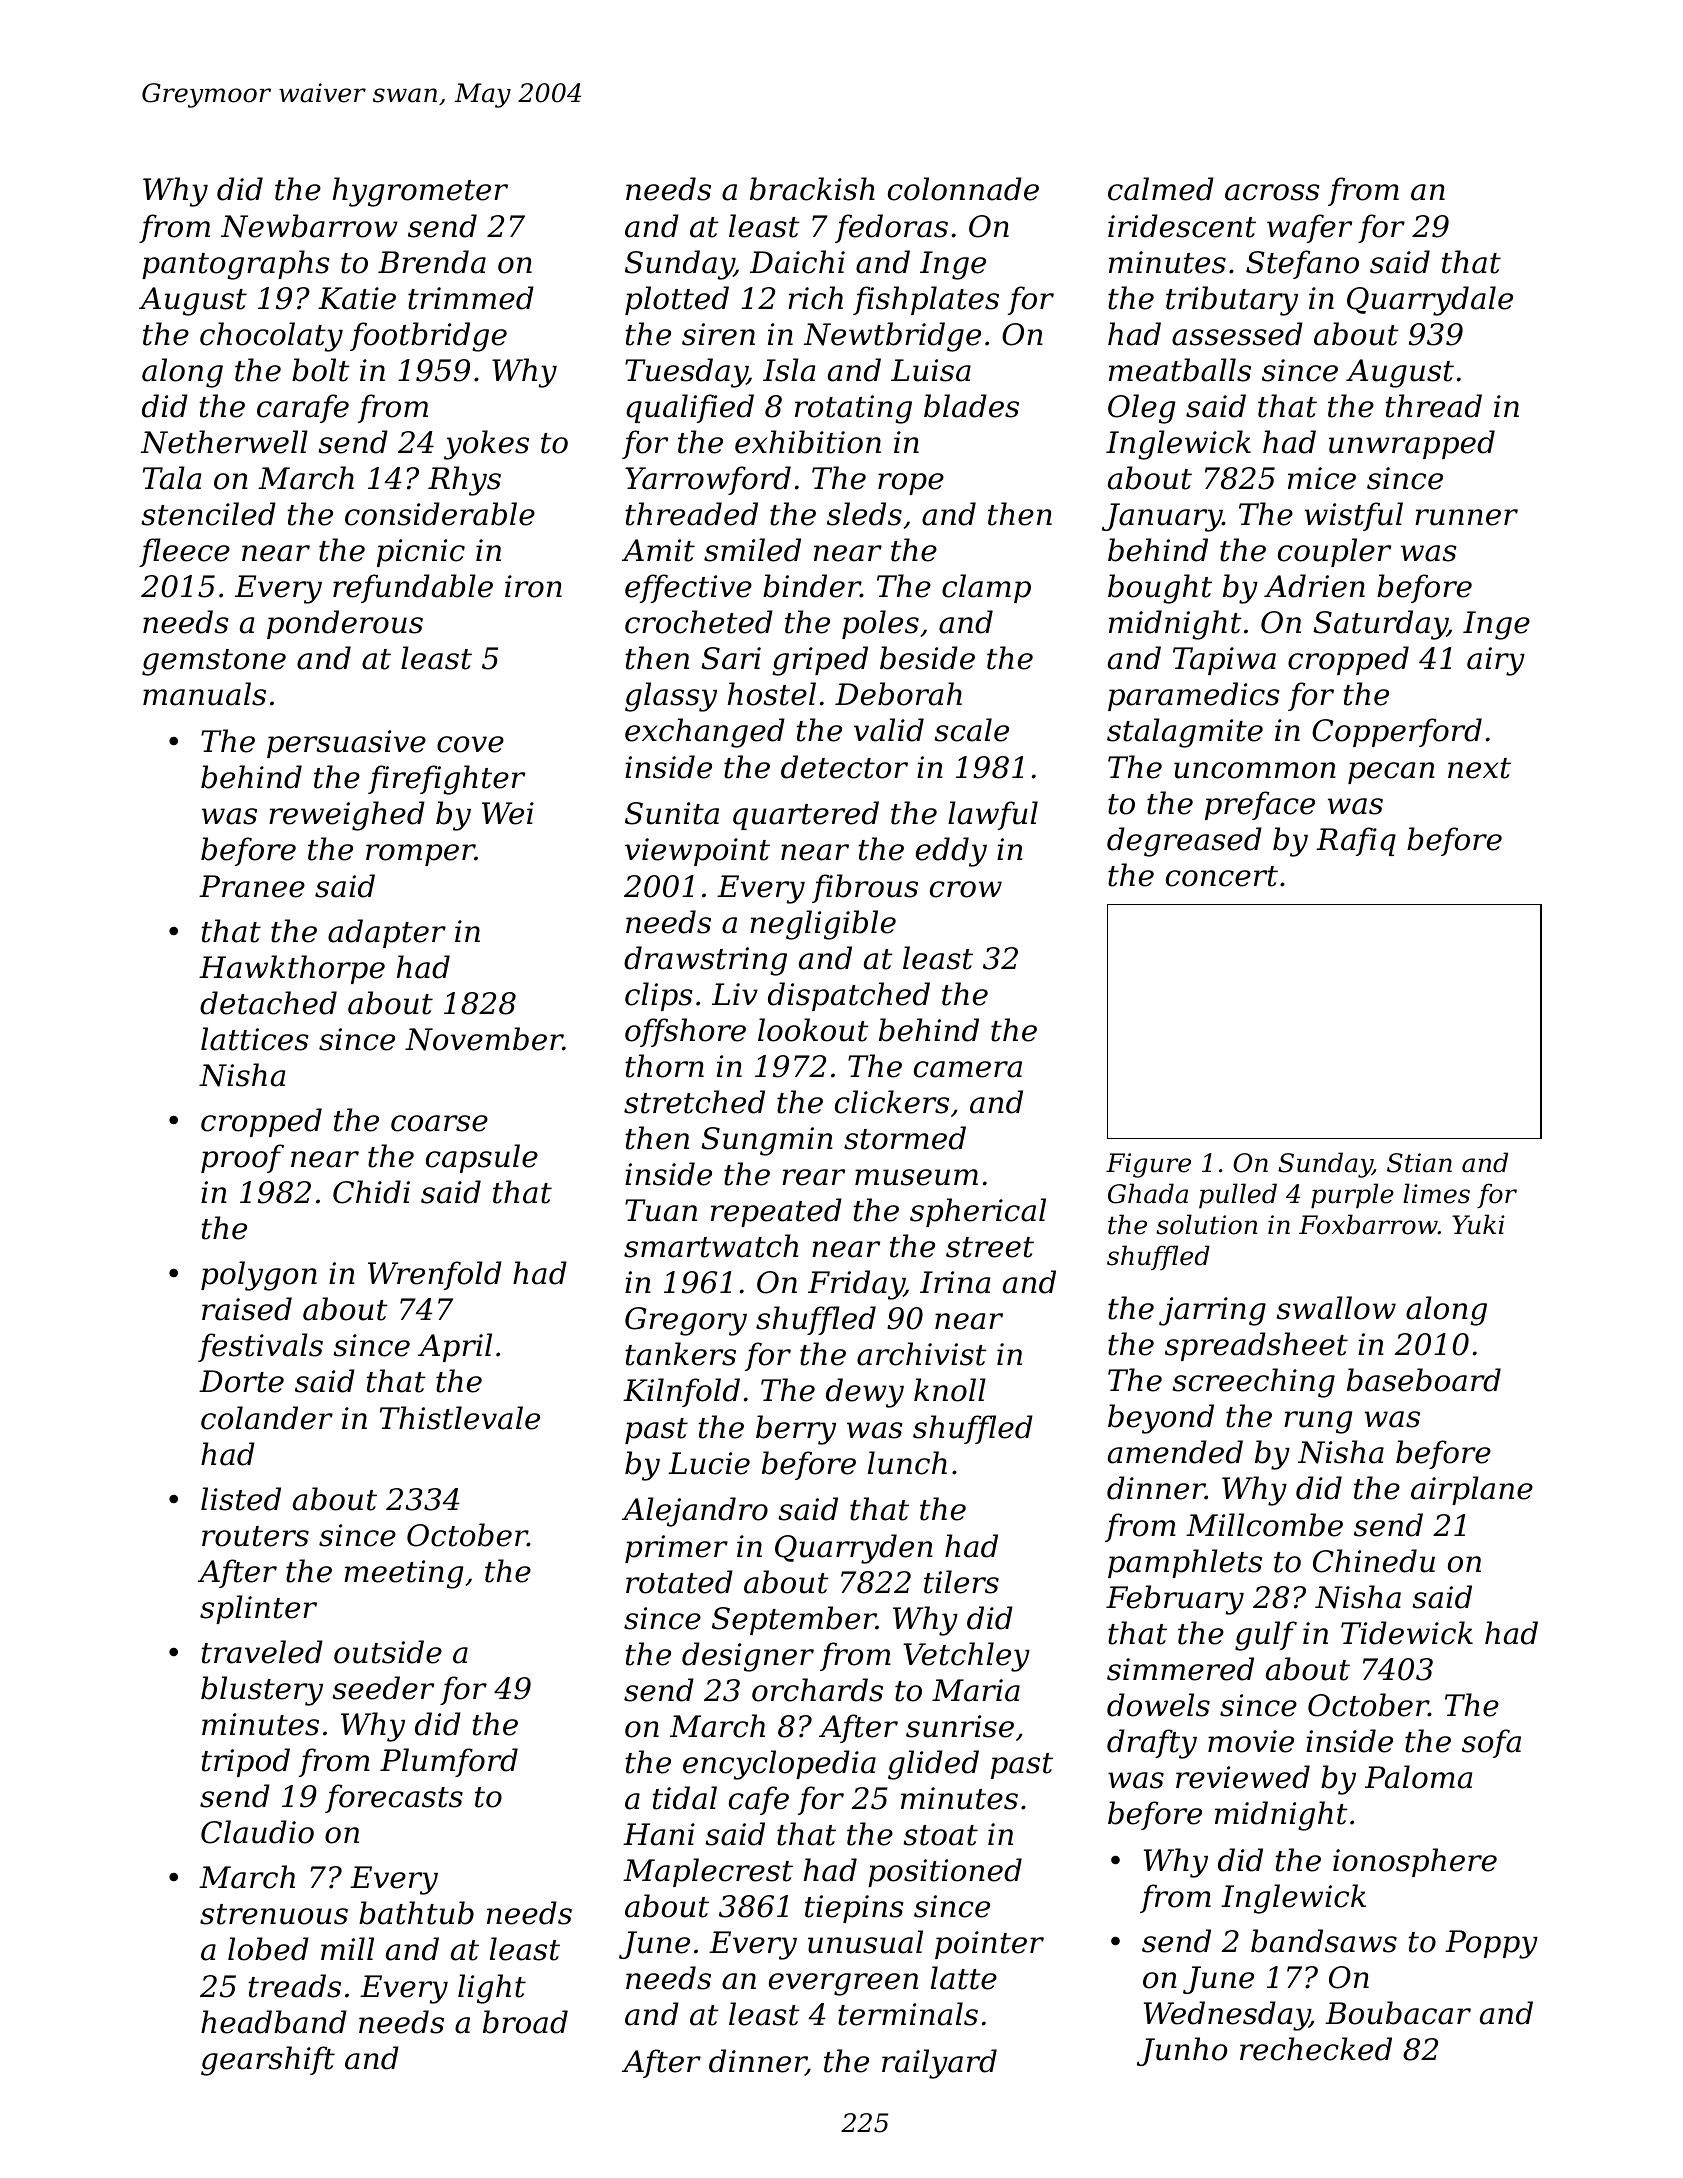 The width and height of the document is (1683, 2178). I want to click on Isla, so click(789, 370).
